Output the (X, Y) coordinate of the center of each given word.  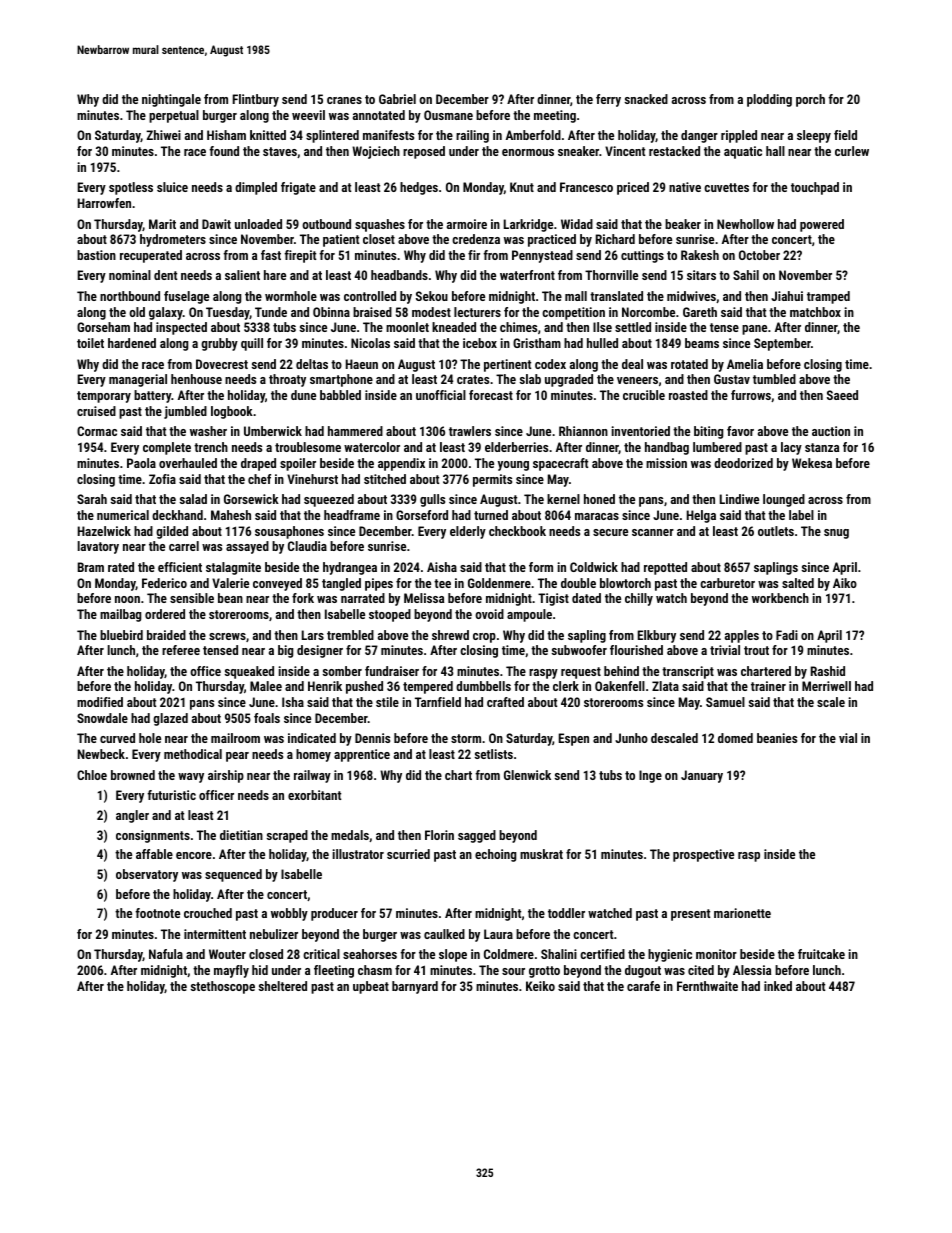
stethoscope (223, 987)
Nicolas (370, 343)
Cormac (97, 431)
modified (100, 702)
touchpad (815, 188)
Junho (631, 738)
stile (387, 702)
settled (633, 327)
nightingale (171, 100)
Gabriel (397, 99)
